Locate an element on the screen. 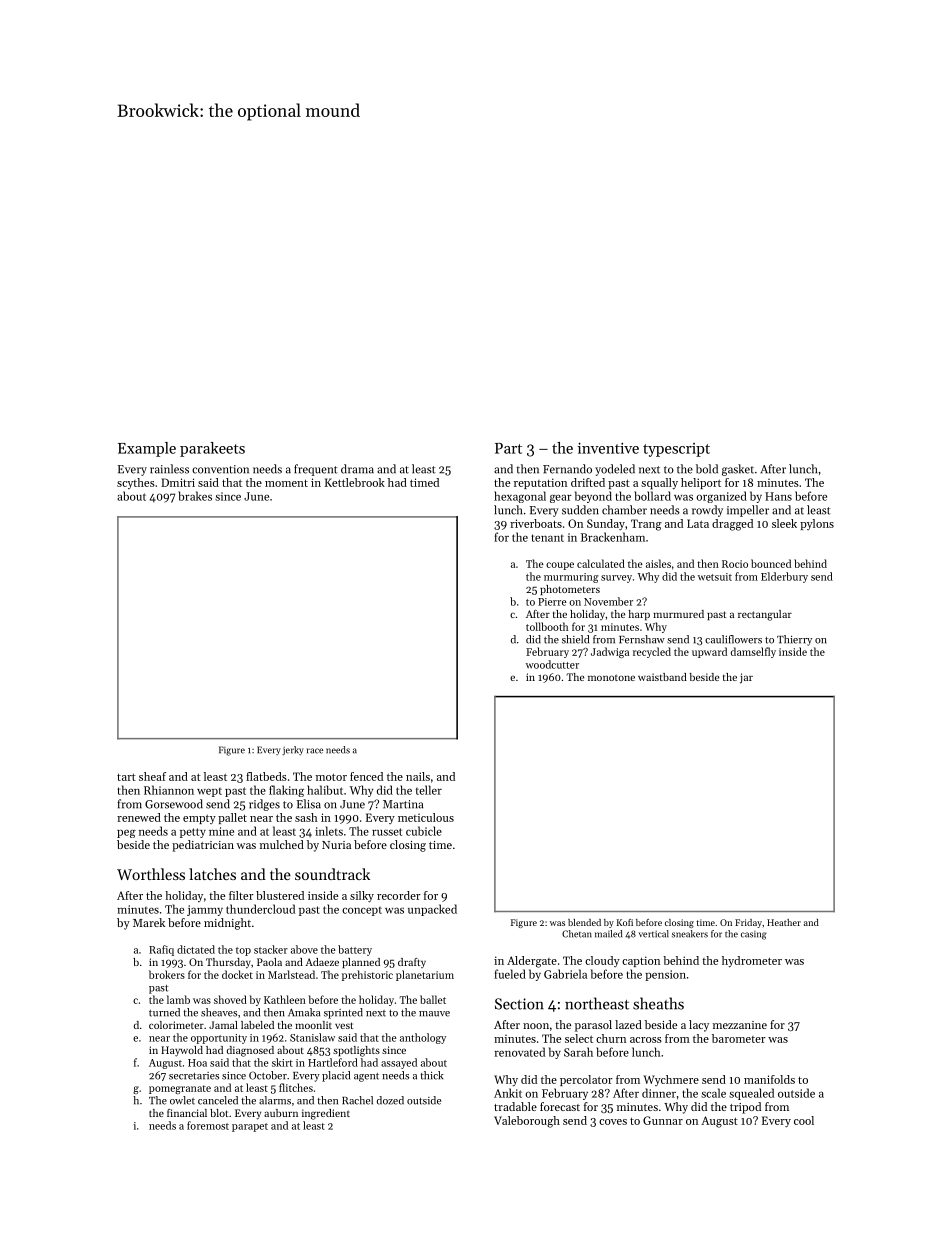  jar is located at coordinates (746, 678).
